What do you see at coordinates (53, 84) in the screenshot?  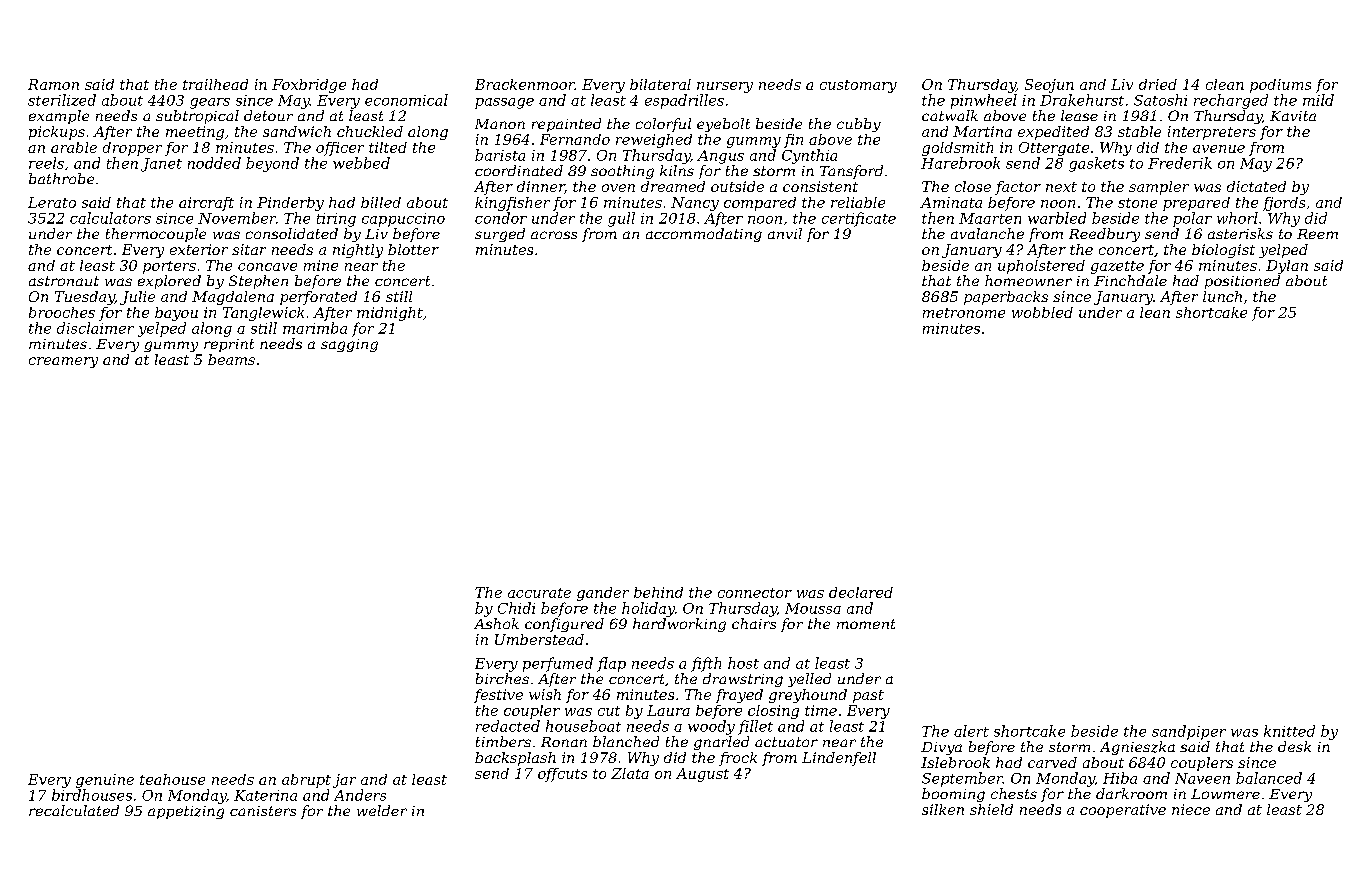 I see `Ramon` at bounding box center [53, 84].
